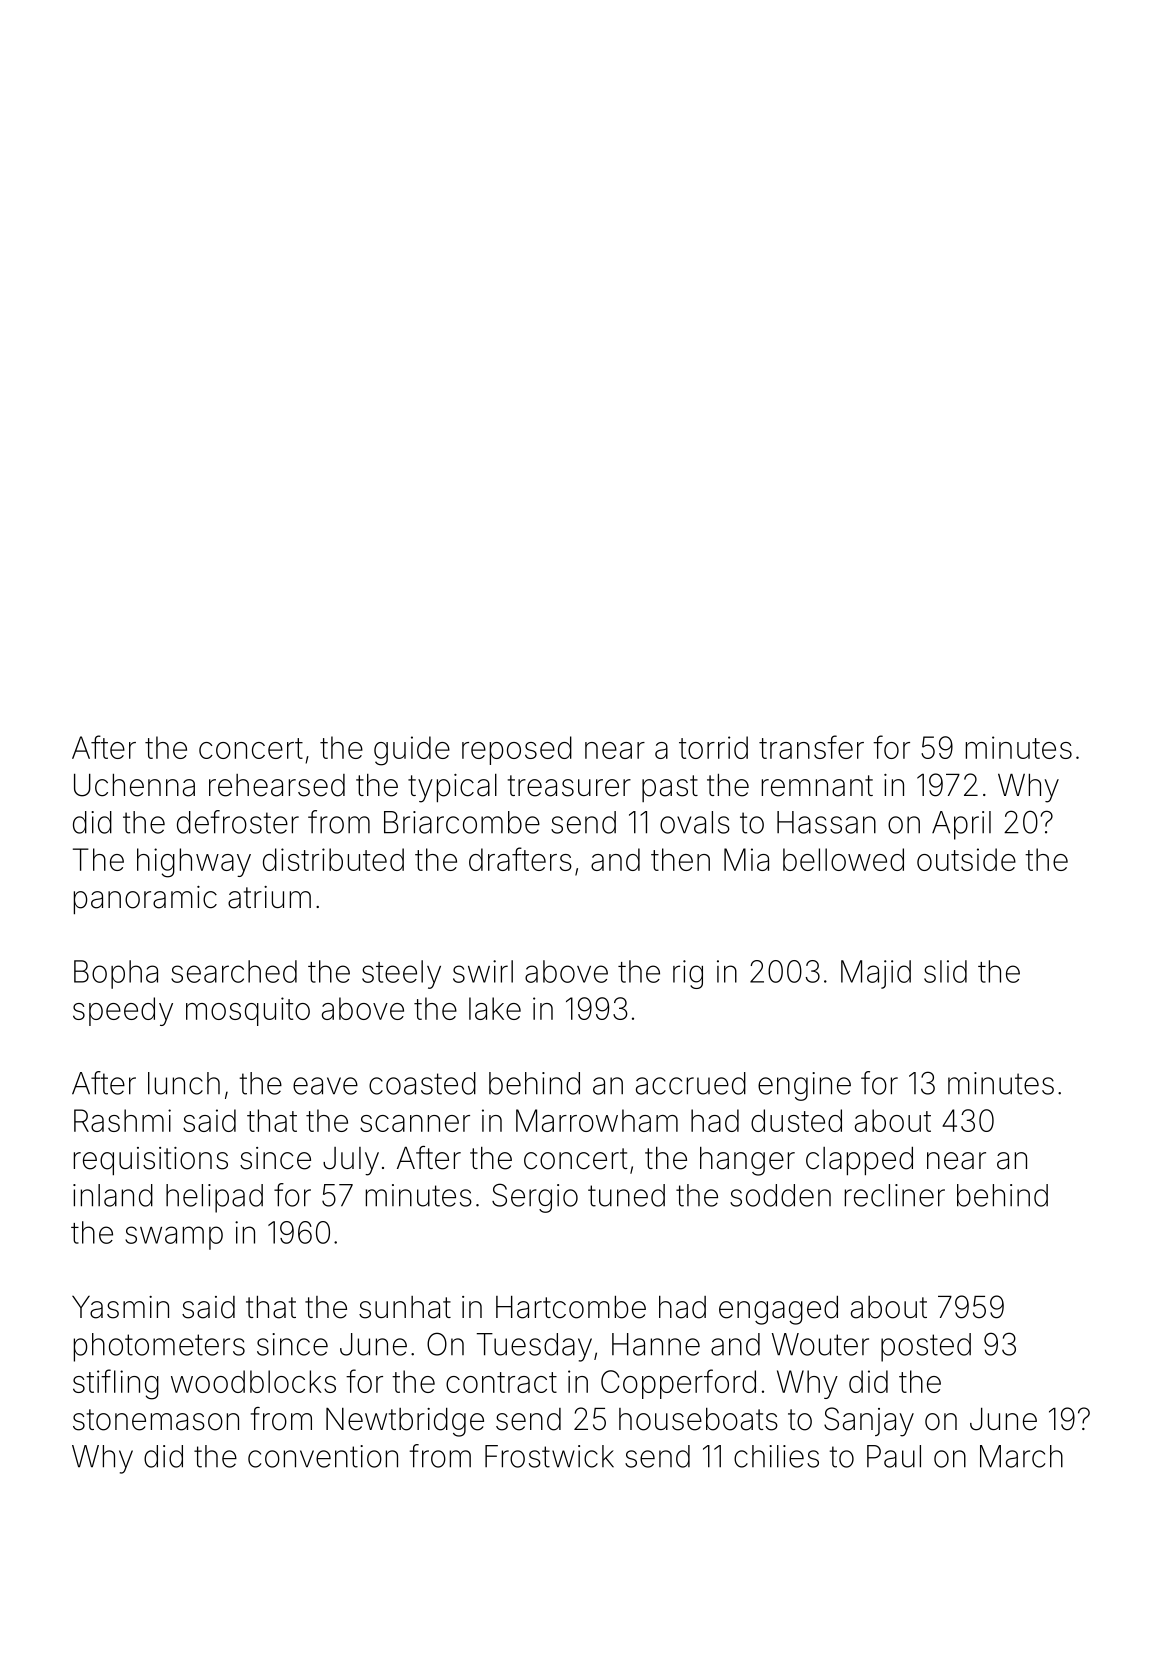 Image resolution: width=1165 pixels, height=1654 pixels. I want to click on engine, so click(804, 1086).
